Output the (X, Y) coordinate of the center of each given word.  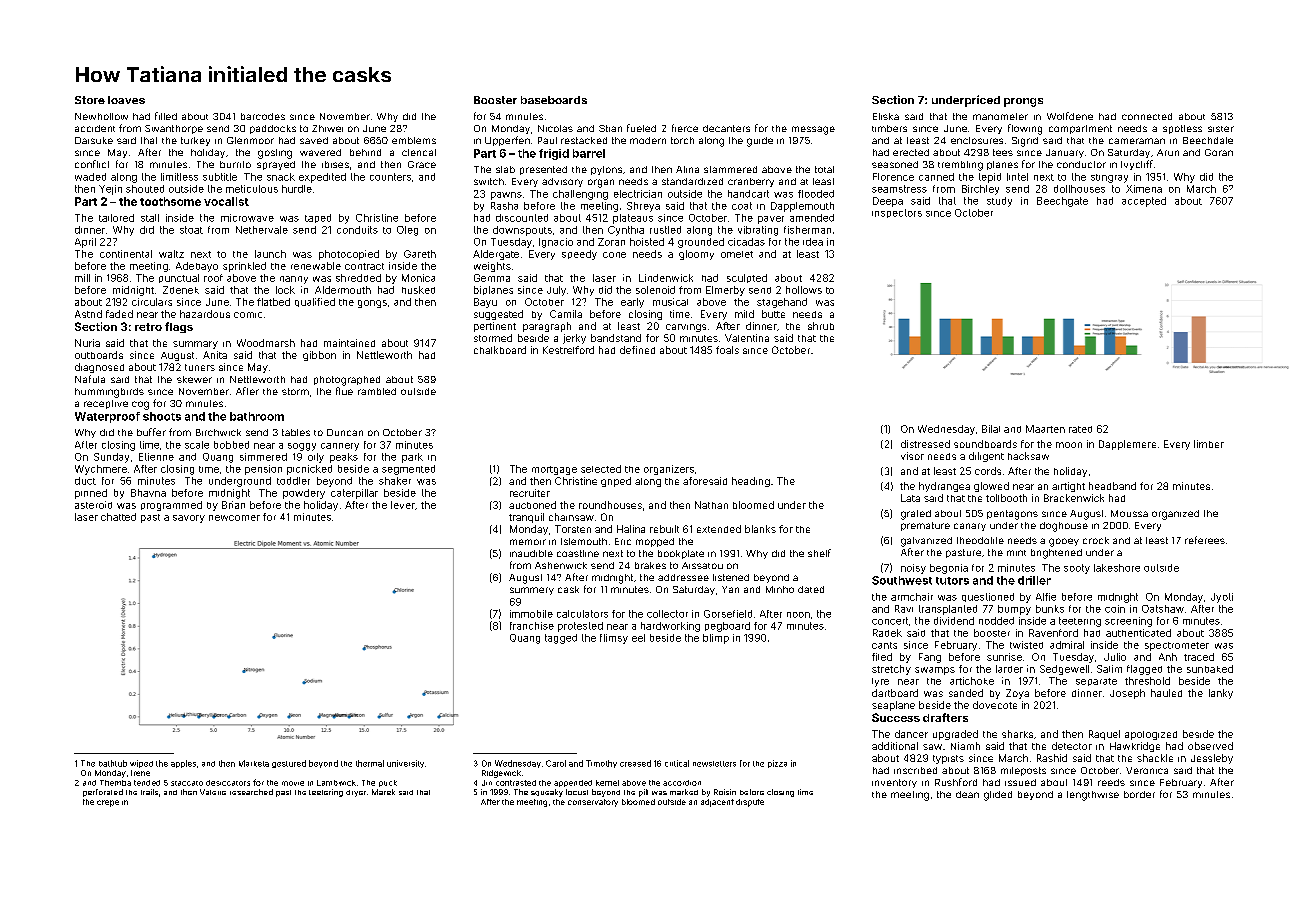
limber (1209, 444)
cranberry (751, 182)
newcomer (234, 518)
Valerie (213, 792)
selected (601, 469)
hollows (804, 290)
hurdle (297, 189)
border (1139, 794)
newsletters (714, 764)
